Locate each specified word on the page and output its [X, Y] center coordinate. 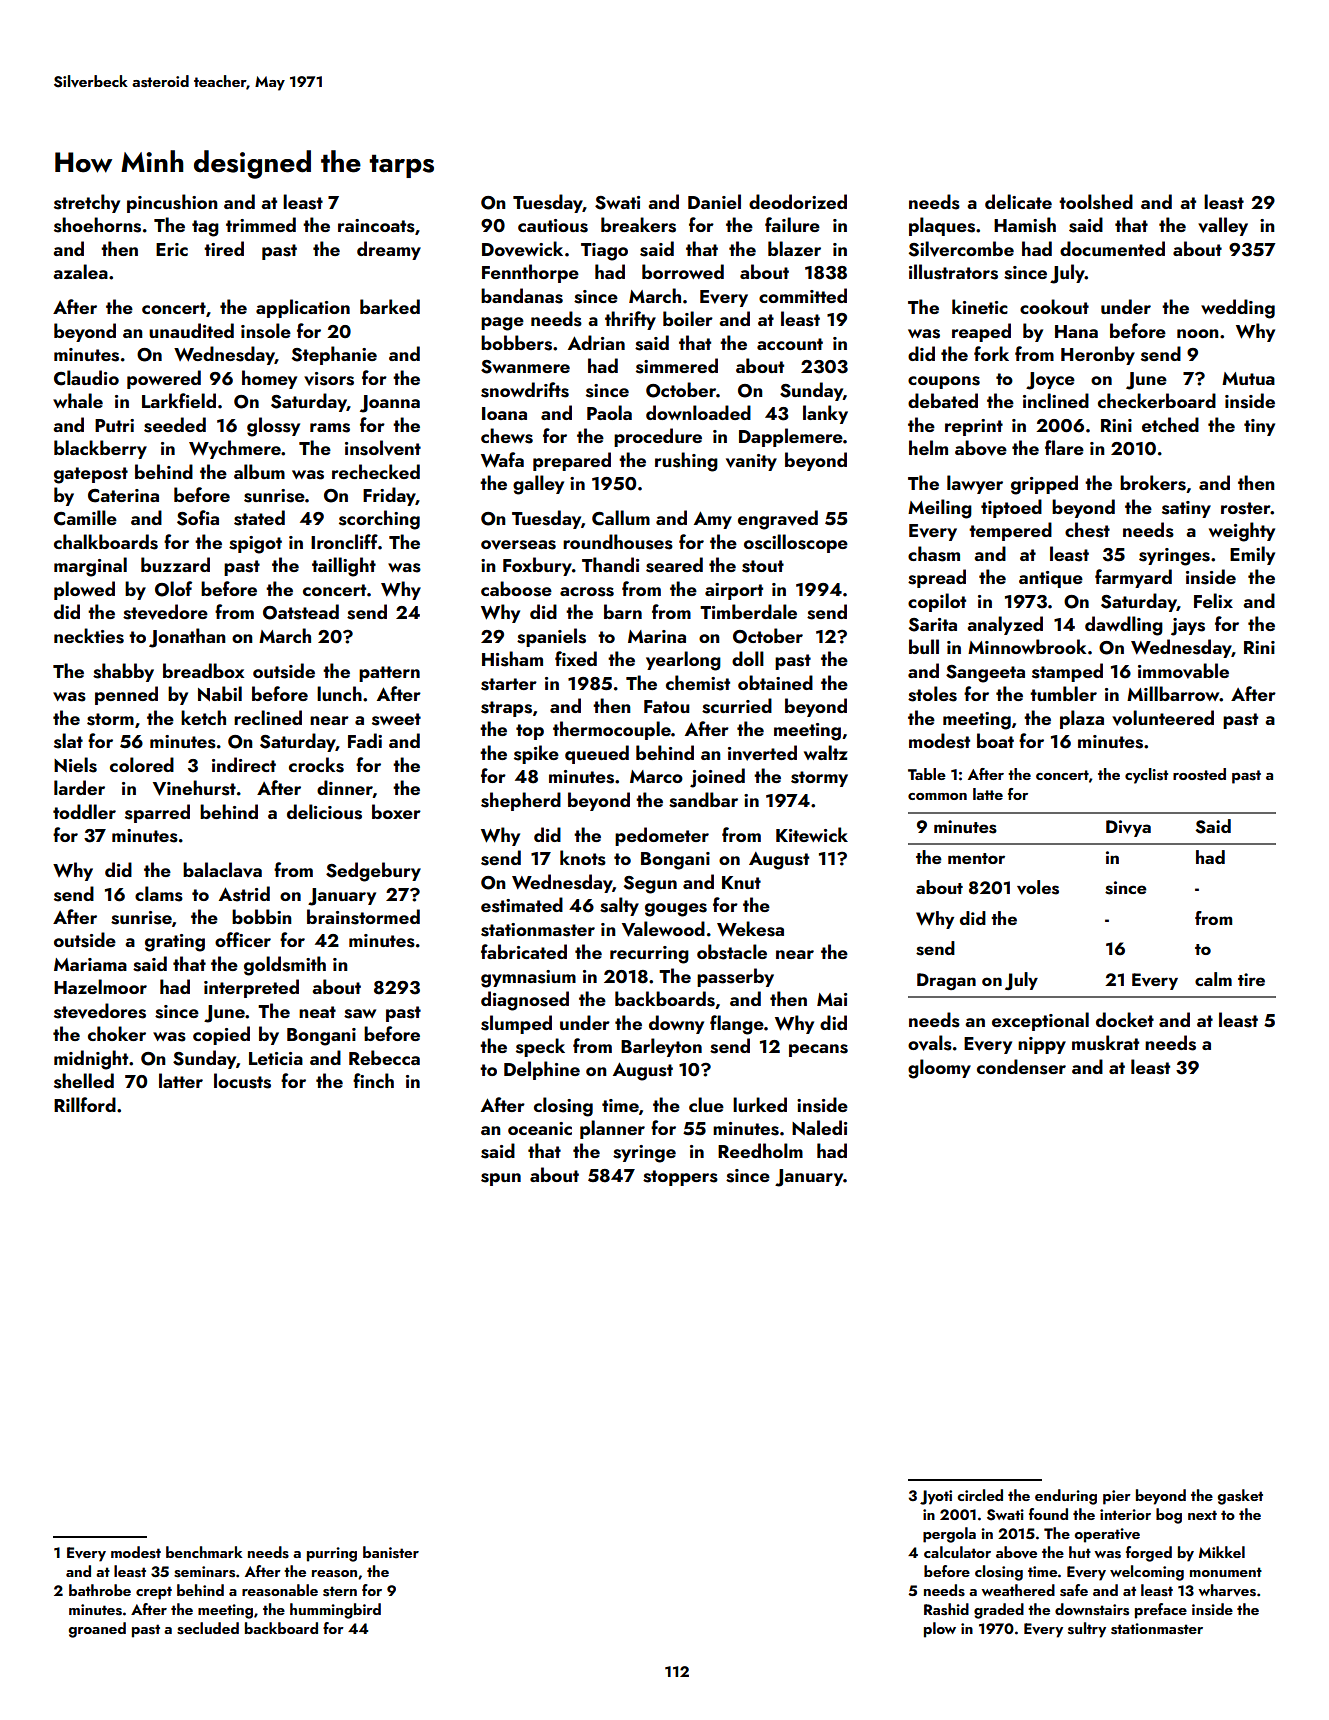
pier [1117, 1497]
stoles [932, 694]
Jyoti [936, 1497]
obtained [775, 682]
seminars [204, 1572]
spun [501, 1179]
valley [1223, 226]
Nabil [220, 693]
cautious [553, 226]
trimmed [261, 224]
